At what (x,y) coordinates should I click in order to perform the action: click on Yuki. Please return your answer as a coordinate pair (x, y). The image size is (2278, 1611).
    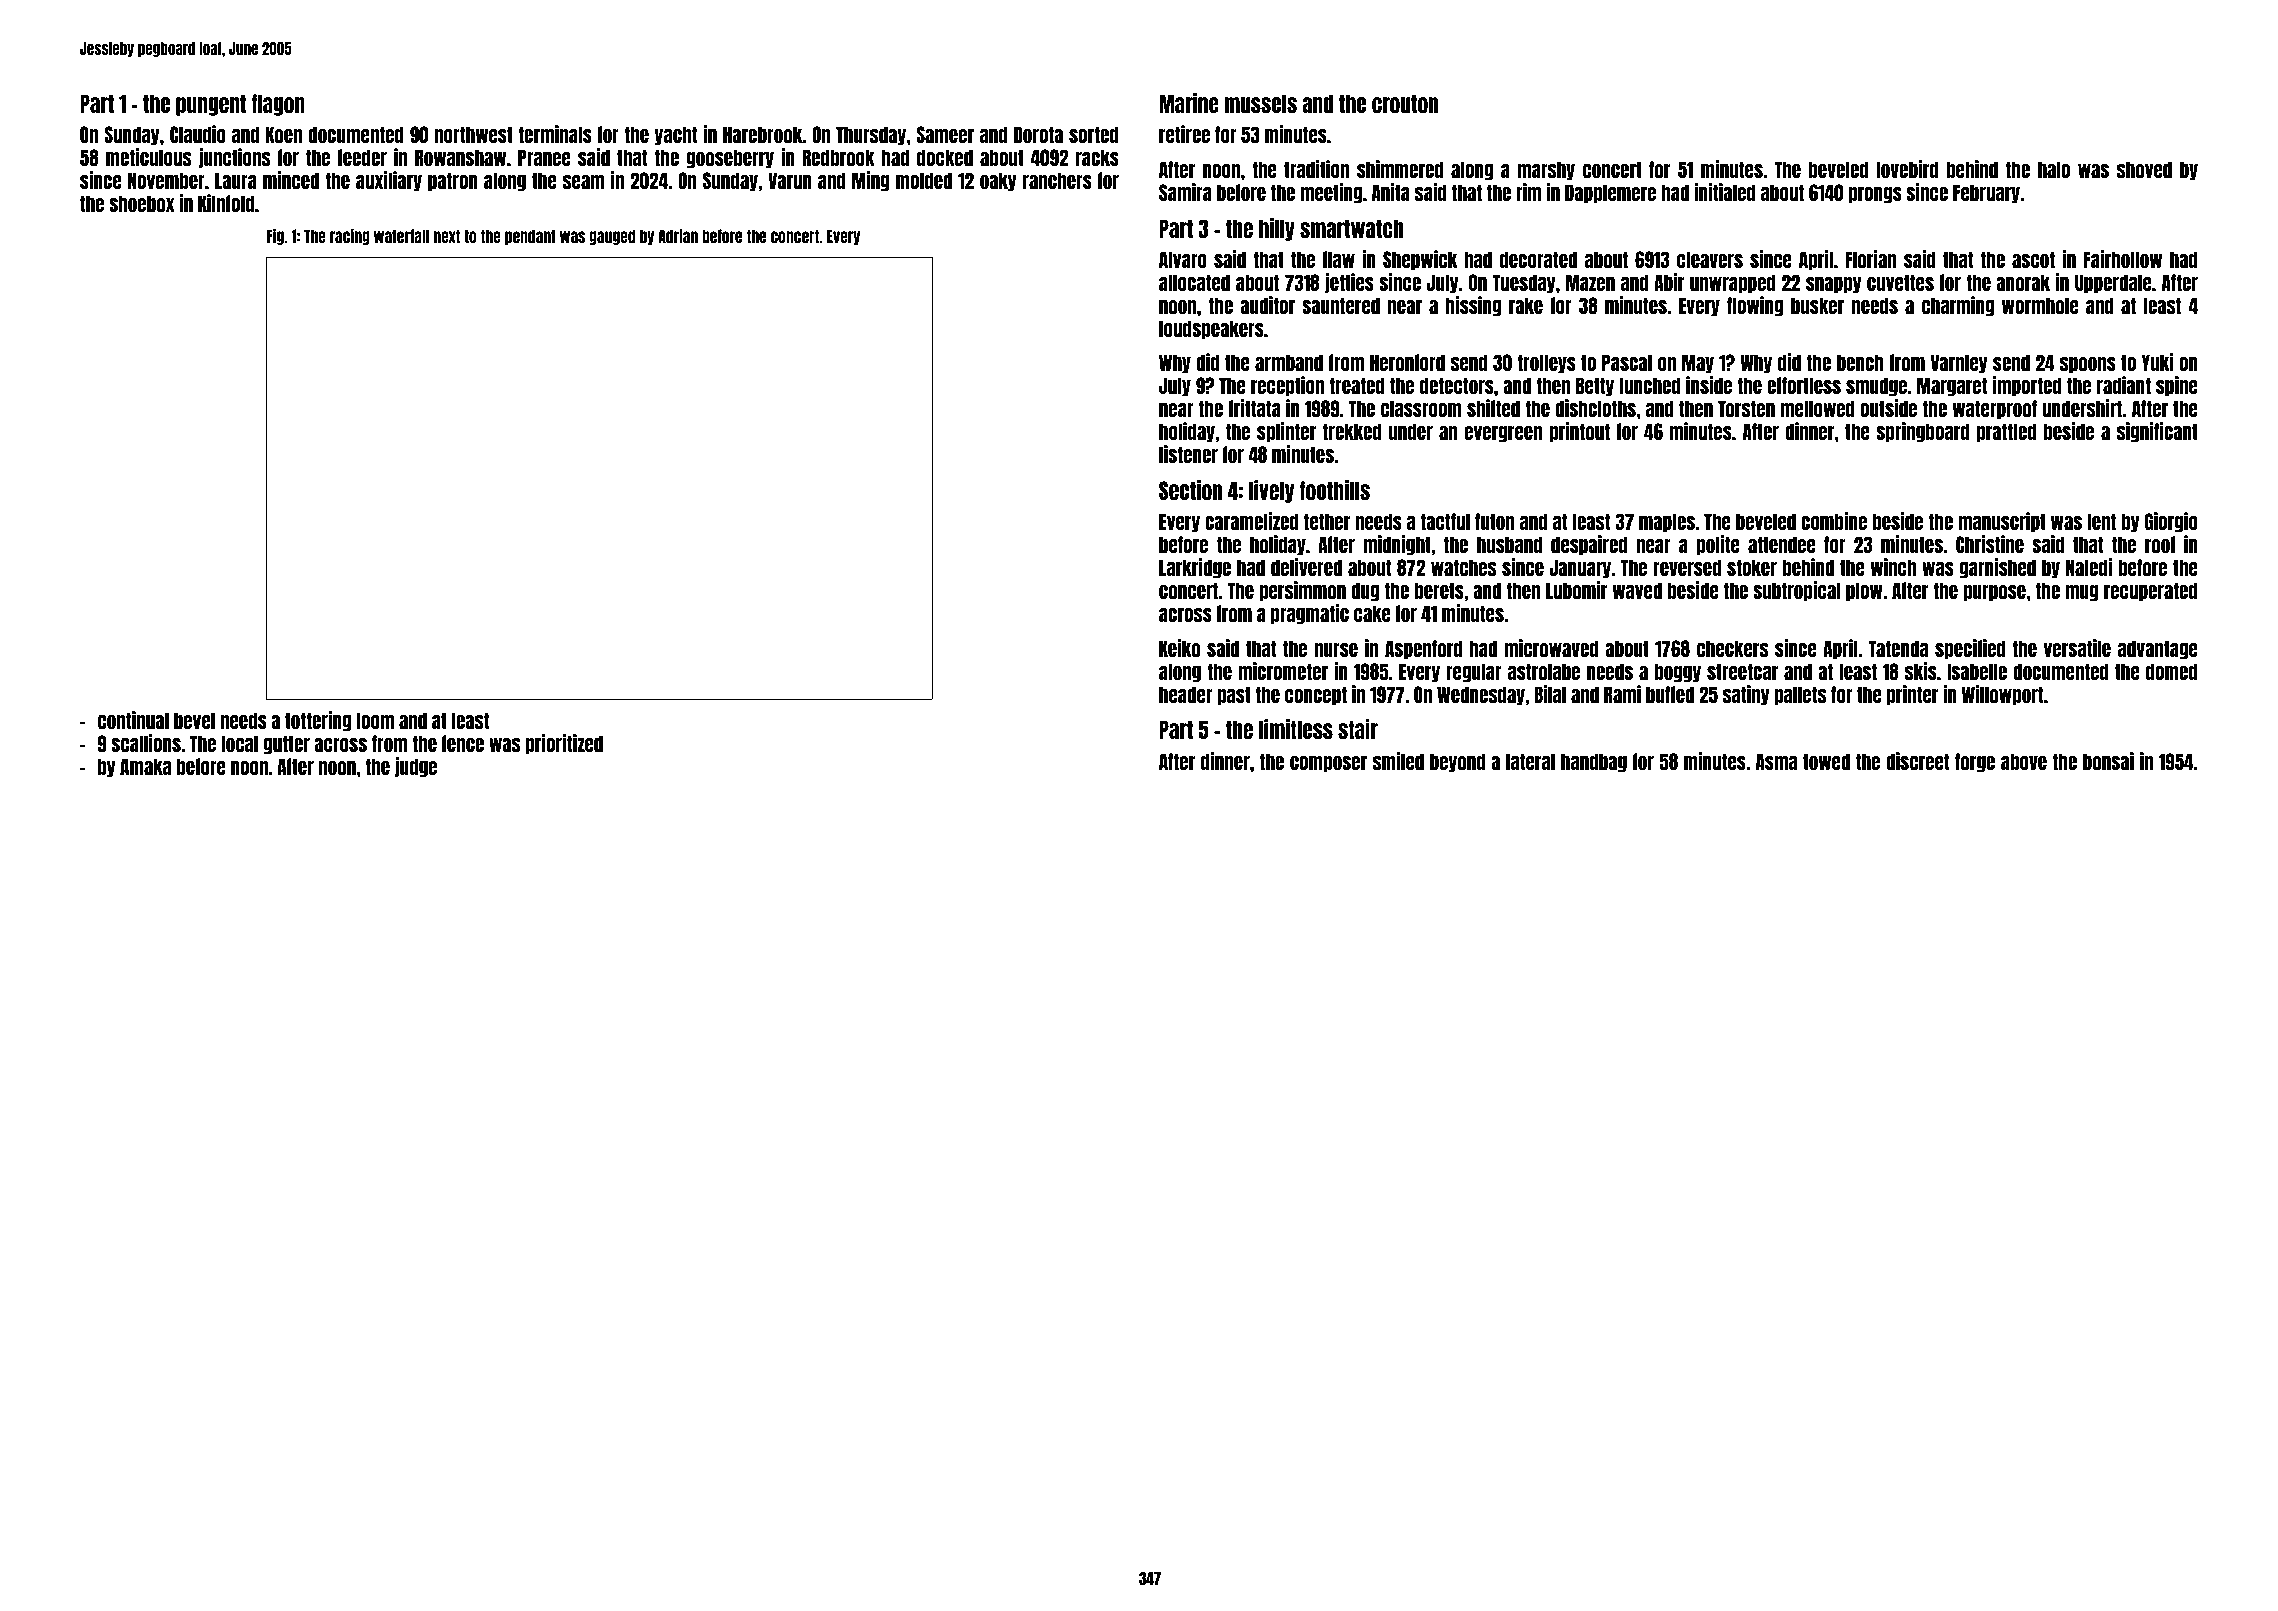
    Looking at the image, I should click on (2157, 362).
